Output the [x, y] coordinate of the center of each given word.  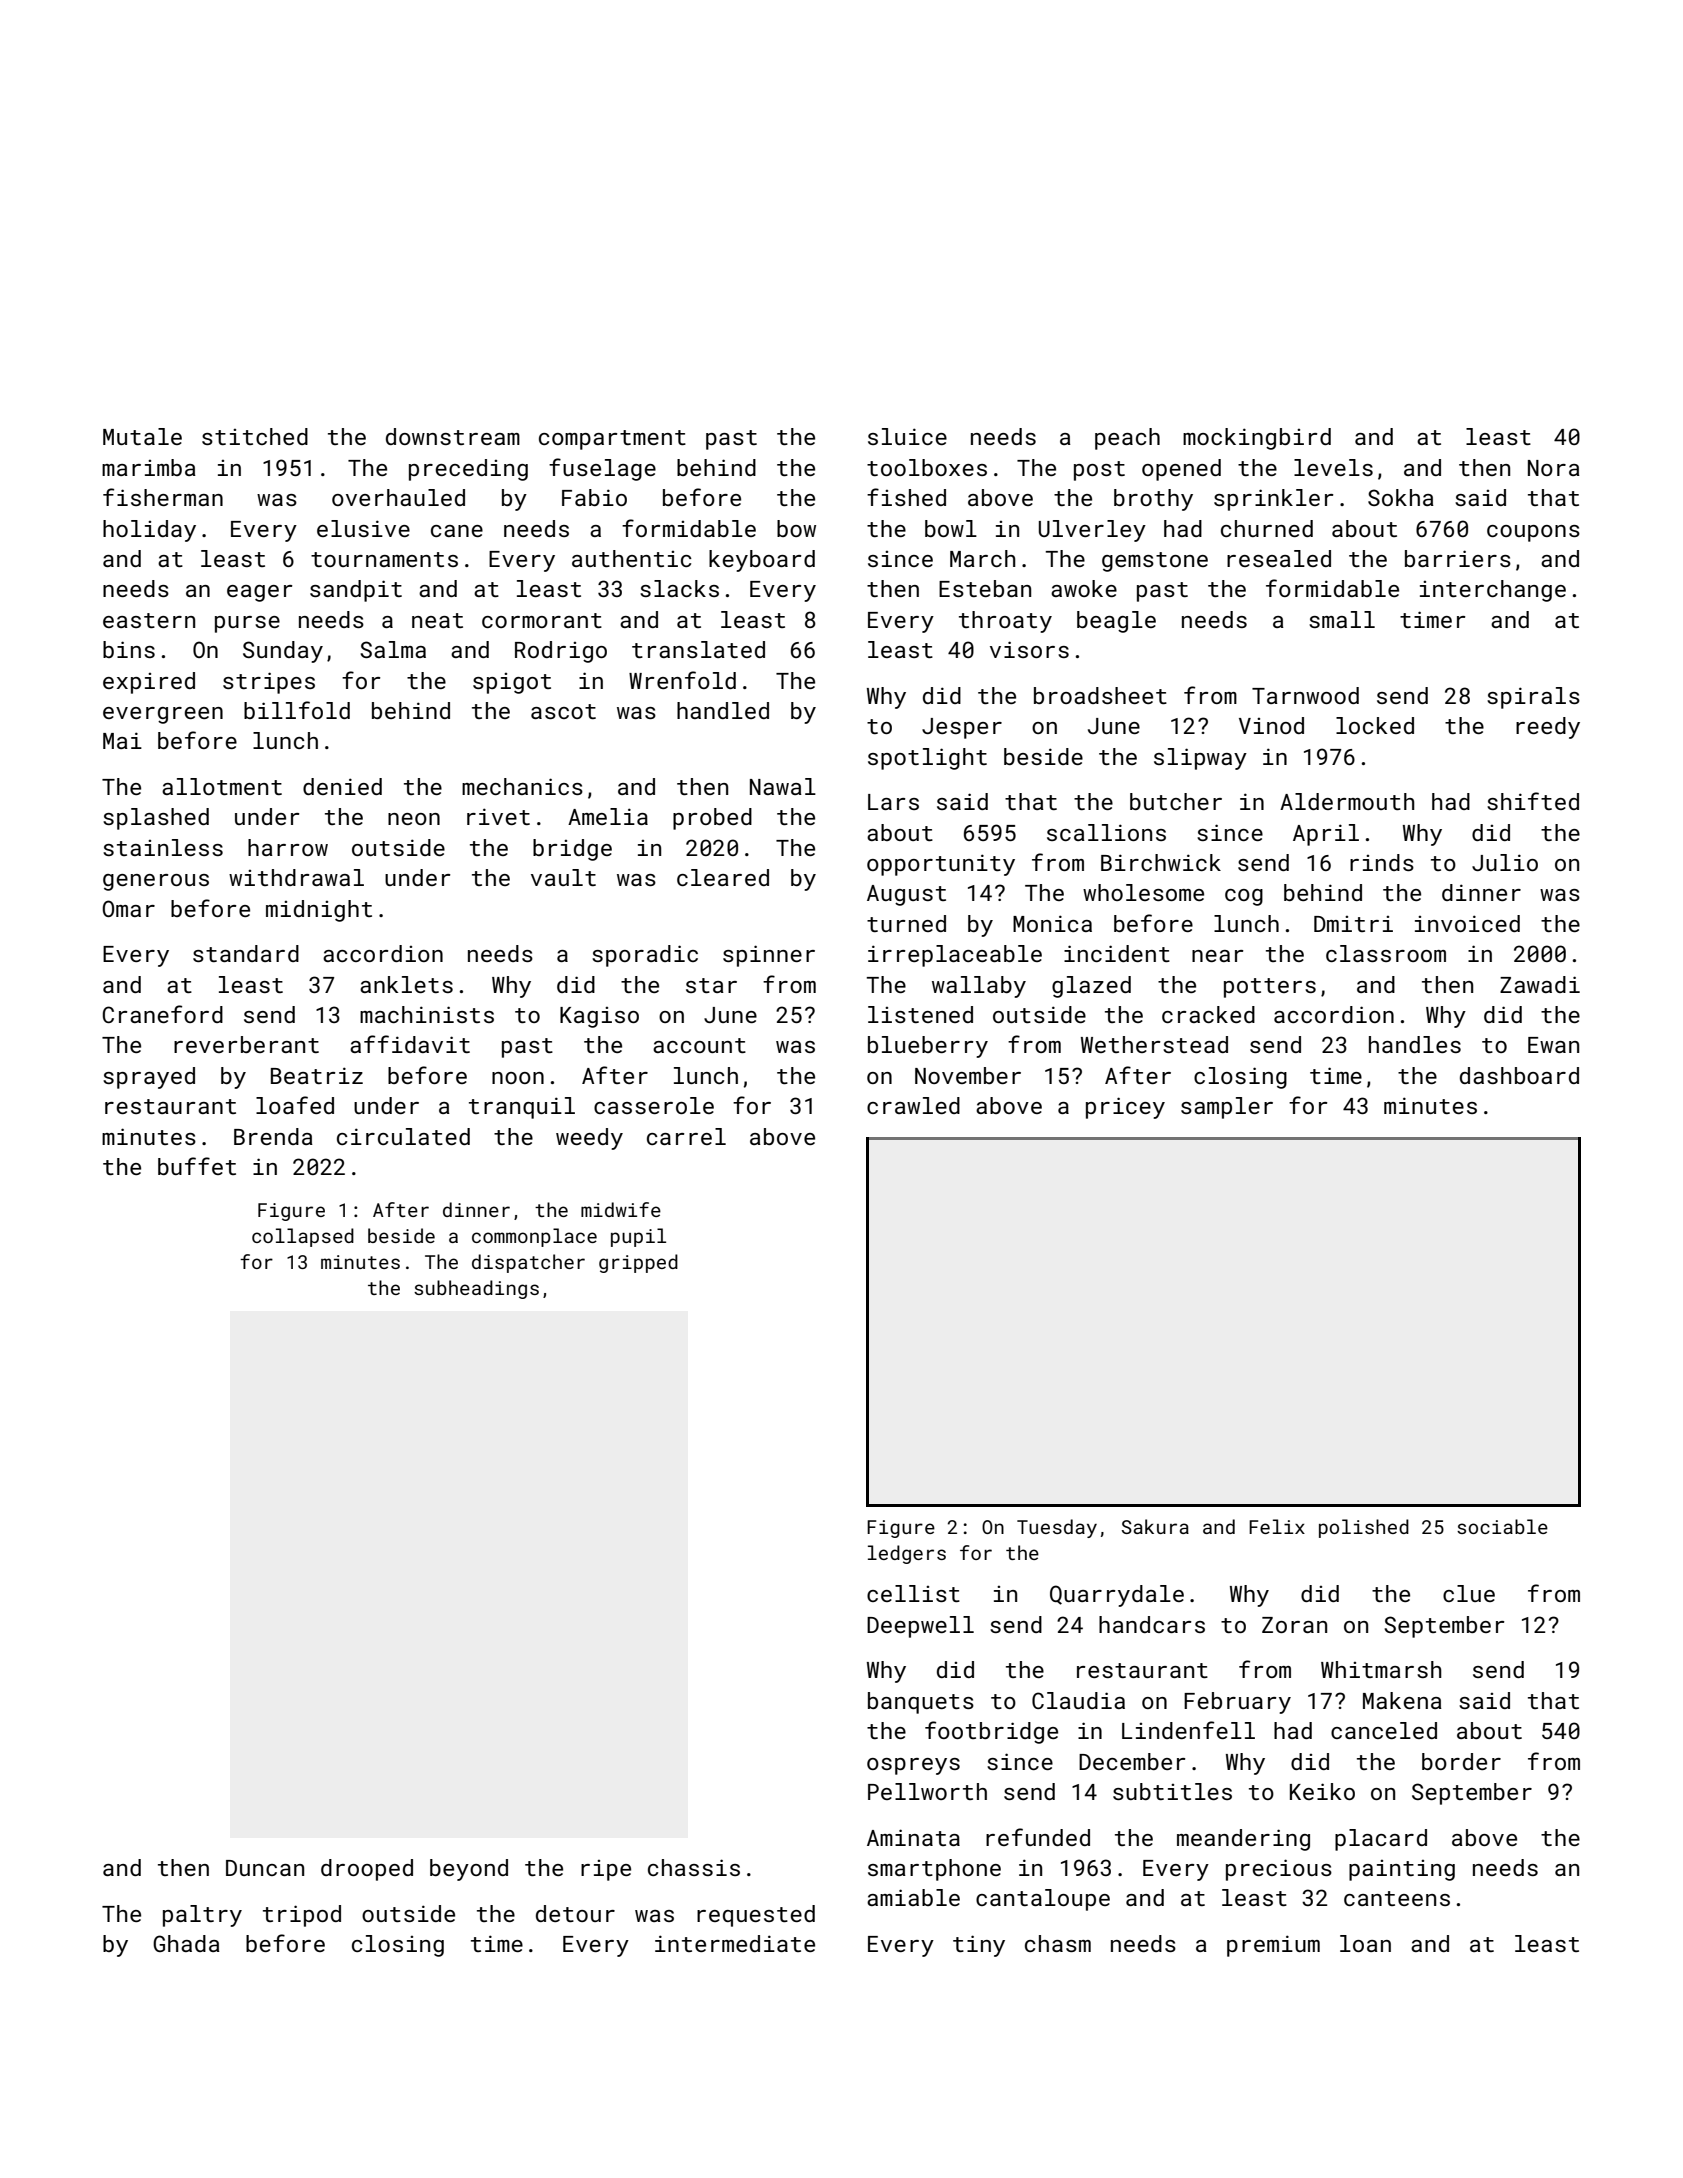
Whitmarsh [1381, 1669]
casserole [654, 1105]
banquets [921, 1703]
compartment [612, 440]
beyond [469, 1870]
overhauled [398, 497]
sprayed [149, 1078]
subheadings [476, 1289]
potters [1270, 988]
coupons [1533, 533]
